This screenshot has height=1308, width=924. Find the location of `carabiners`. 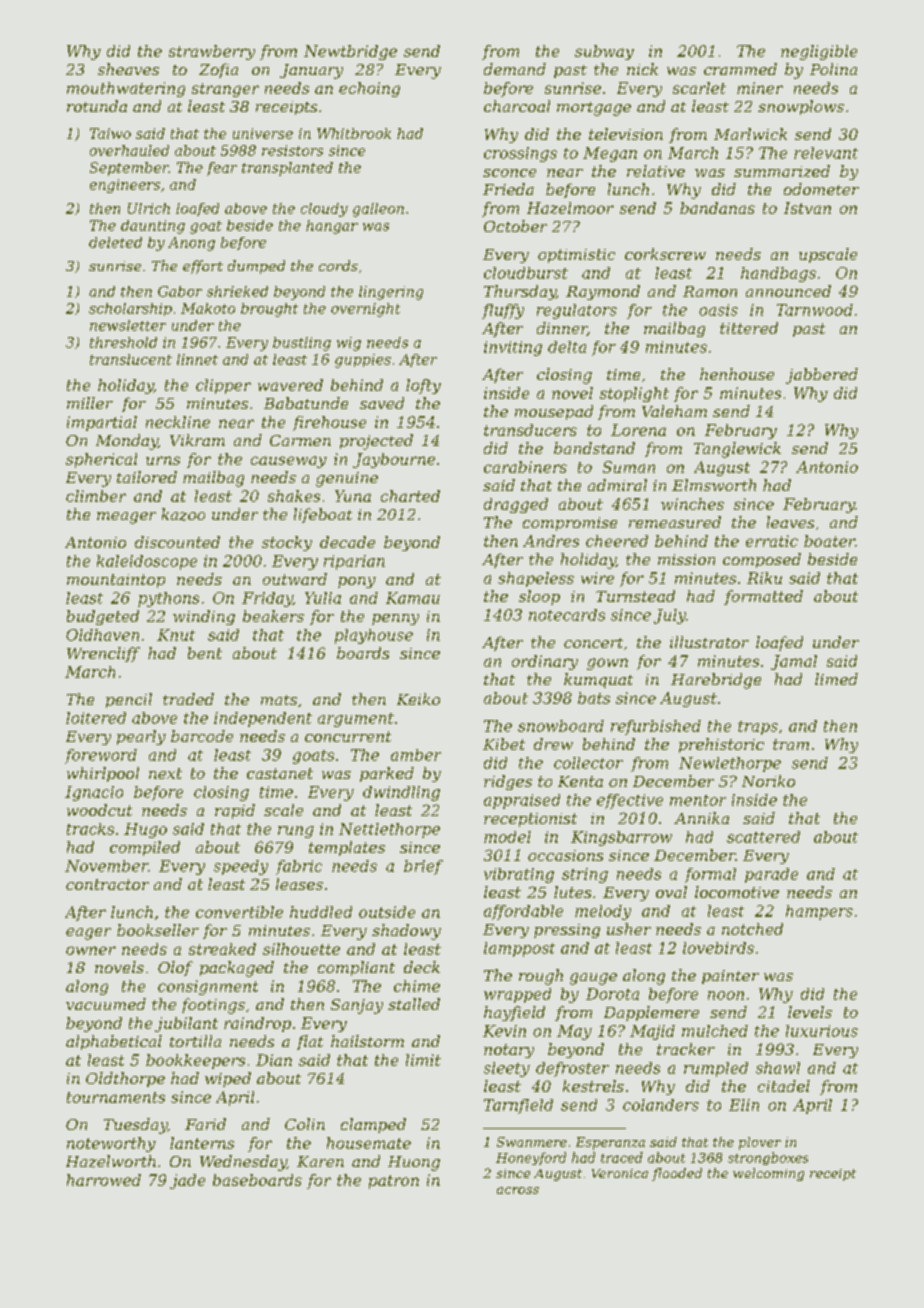

carabiners is located at coordinates (525, 467).
